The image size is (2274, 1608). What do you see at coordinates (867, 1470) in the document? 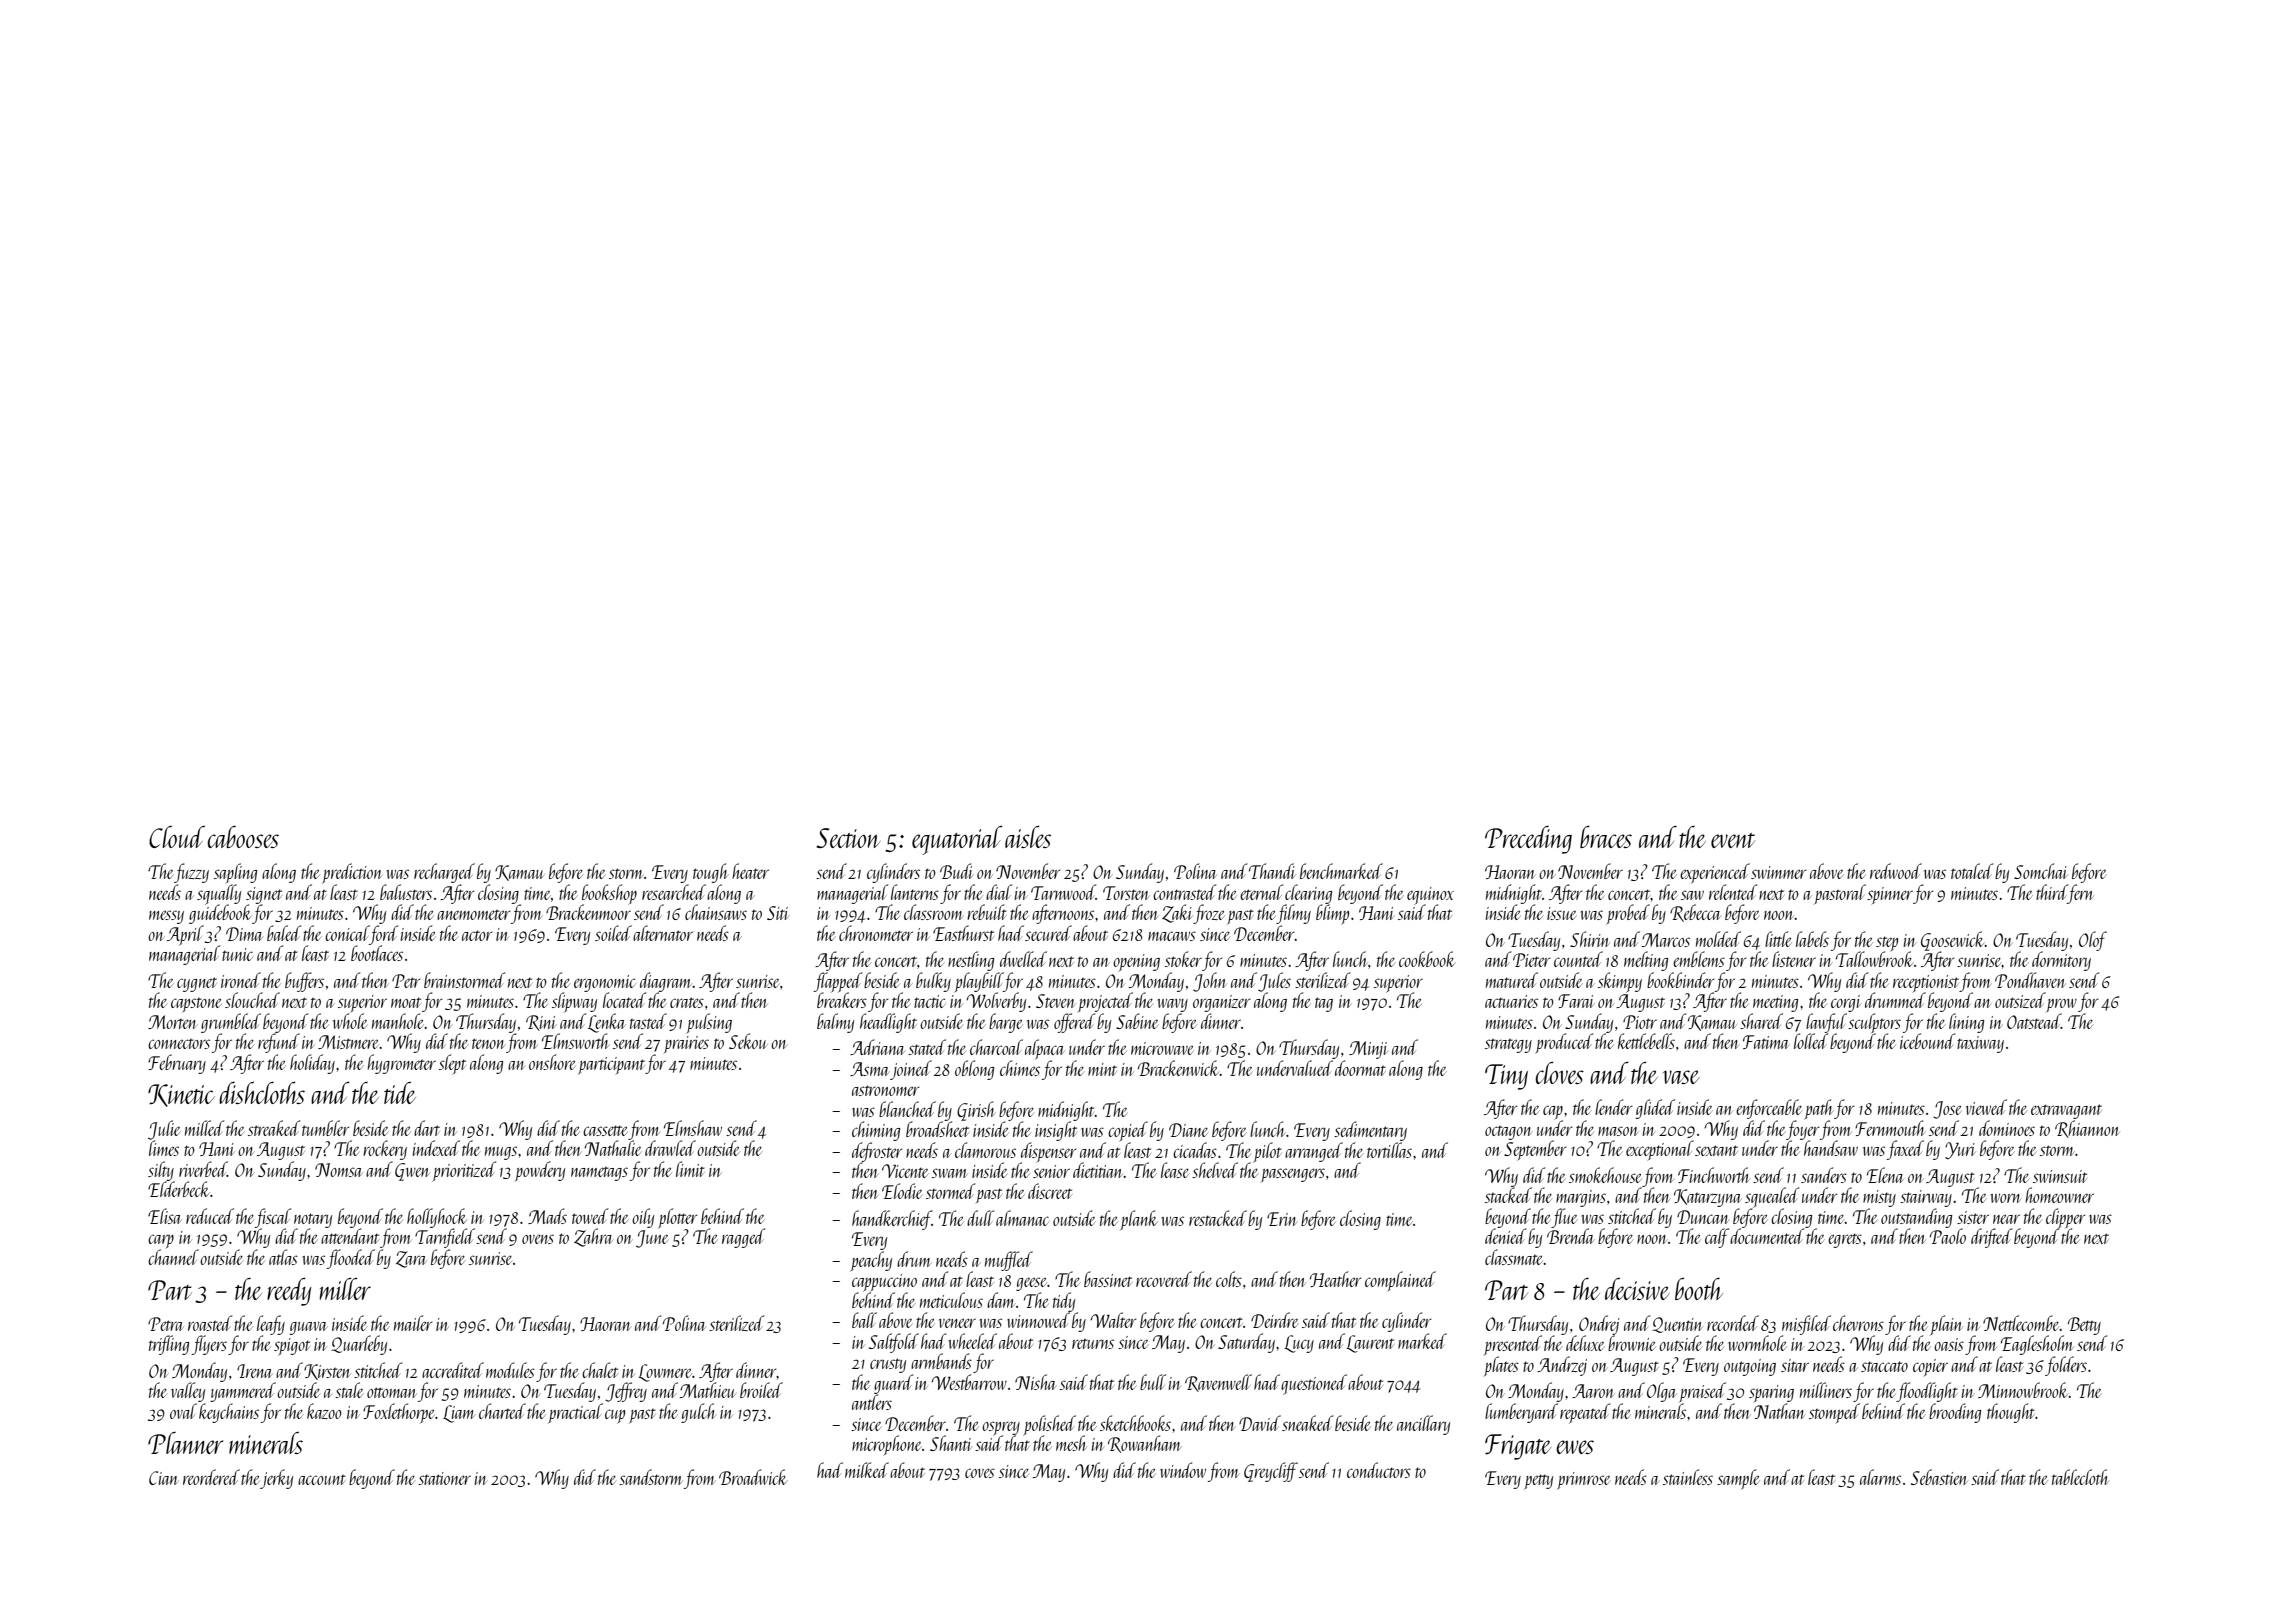
I see `milked` at bounding box center [867, 1470].
